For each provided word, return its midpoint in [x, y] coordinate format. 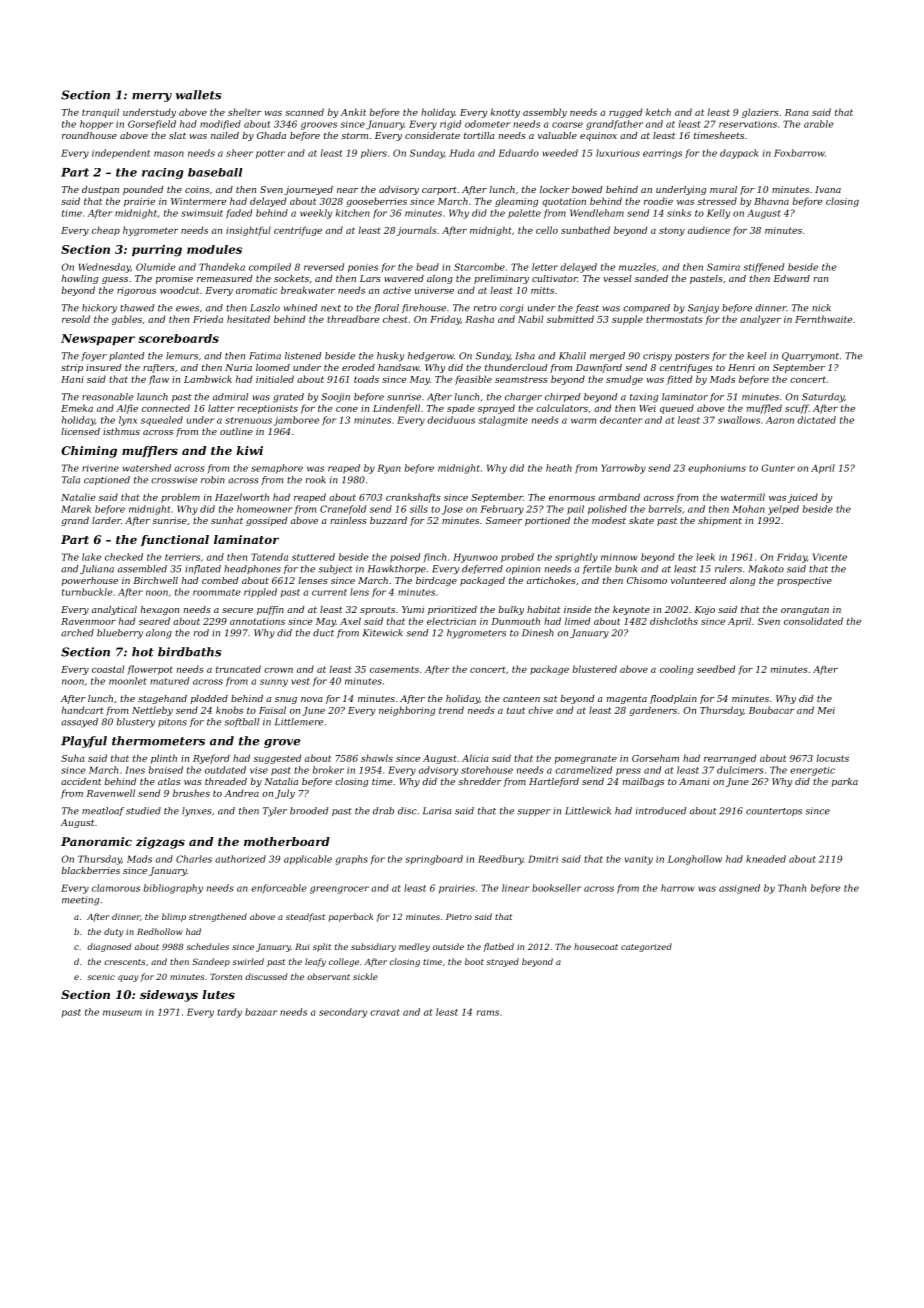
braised [166, 770]
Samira [723, 267]
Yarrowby [624, 469]
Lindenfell [396, 409]
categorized [646, 947]
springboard [434, 860]
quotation [564, 202]
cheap [106, 231]
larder [106, 520]
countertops [774, 812]
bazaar [261, 1012]
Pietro [459, 916]
